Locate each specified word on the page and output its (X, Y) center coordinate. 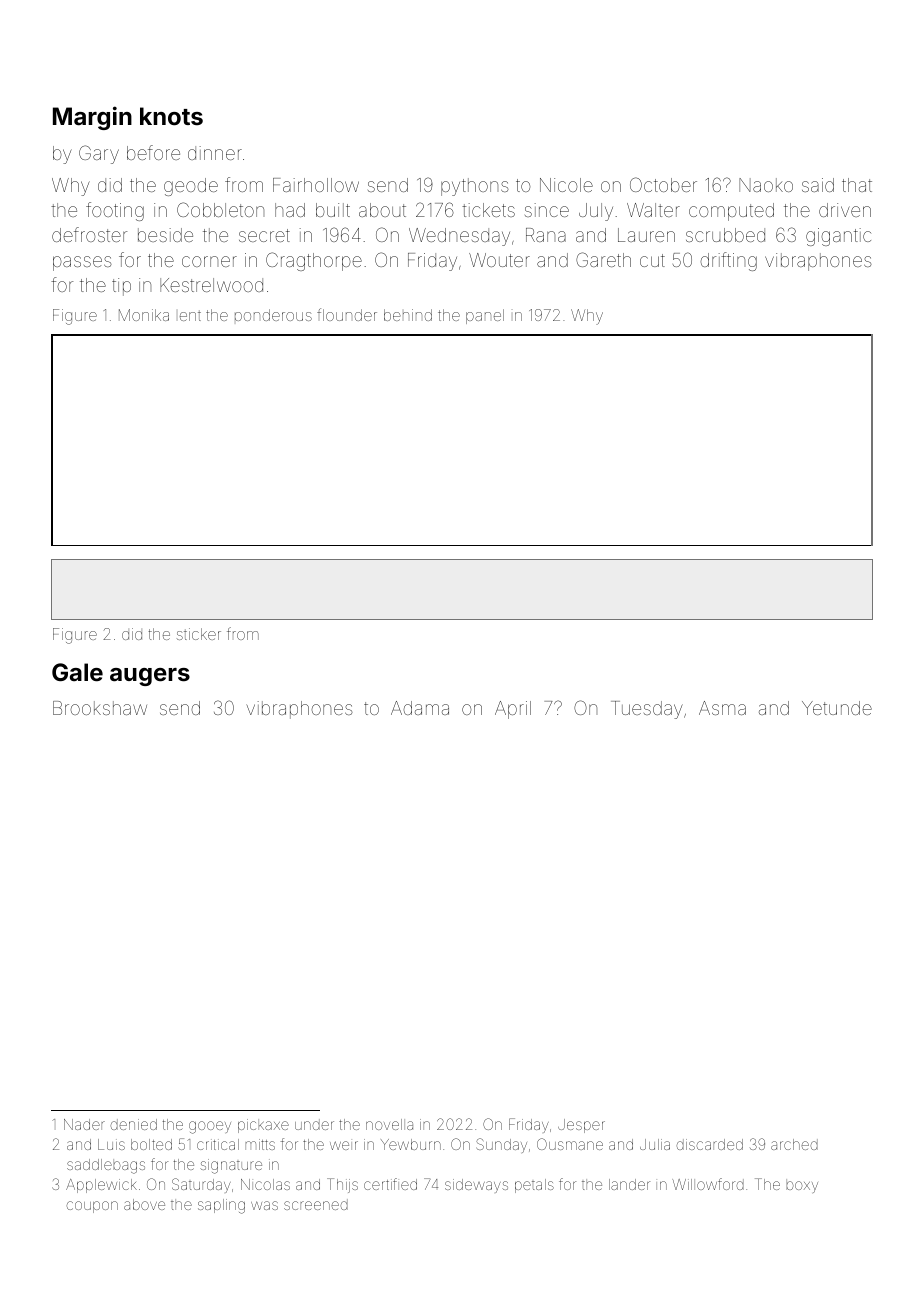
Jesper (581, 1126)
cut (652, 260)
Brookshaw (100, 708)
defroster (89, 234)
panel (485, 316)
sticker (199, 634)
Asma (722, 708)
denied (133, 1124)
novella (389, 1124)
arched (794, 1144)
